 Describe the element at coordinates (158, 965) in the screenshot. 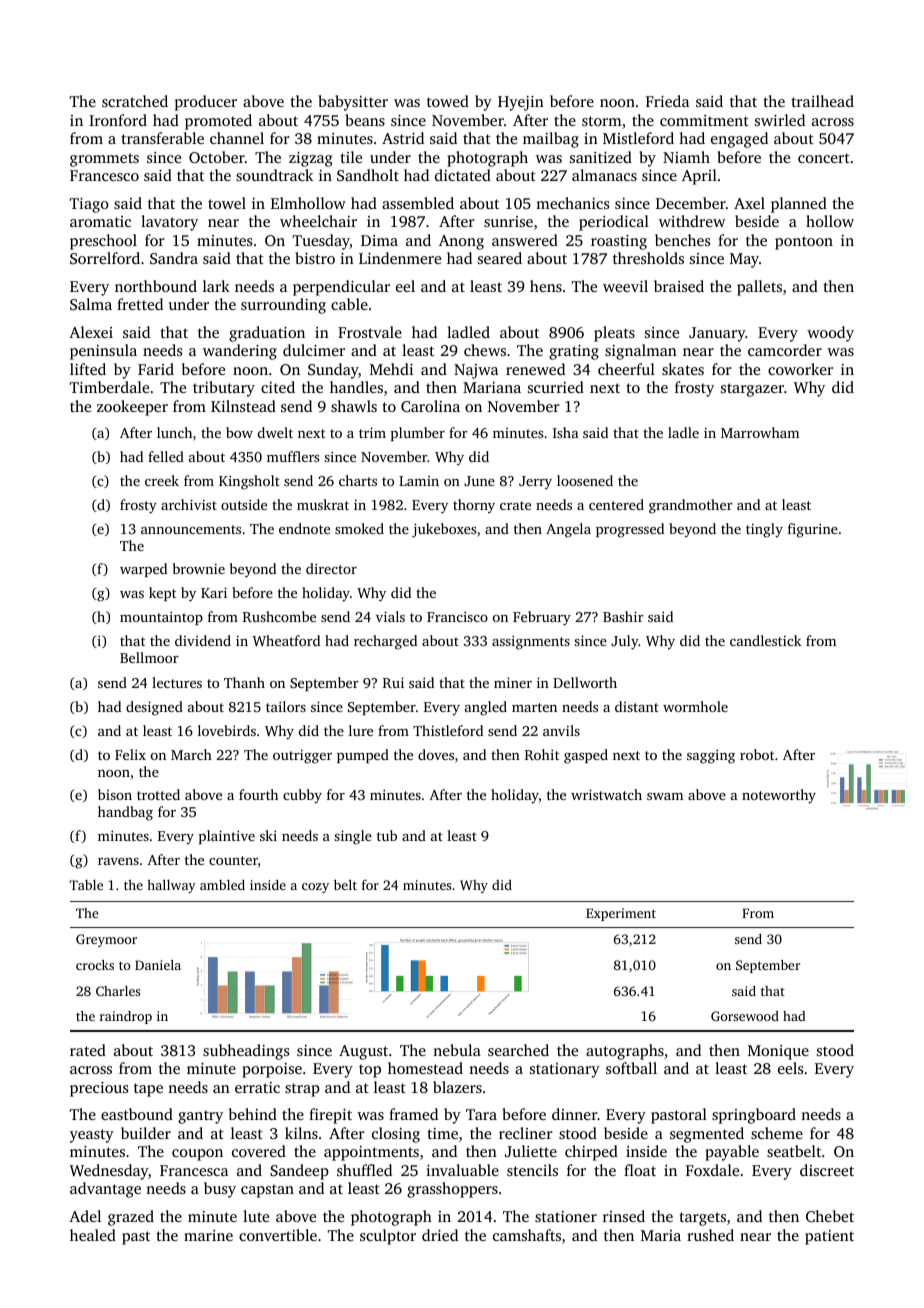

I see `Daniela` at that location.
